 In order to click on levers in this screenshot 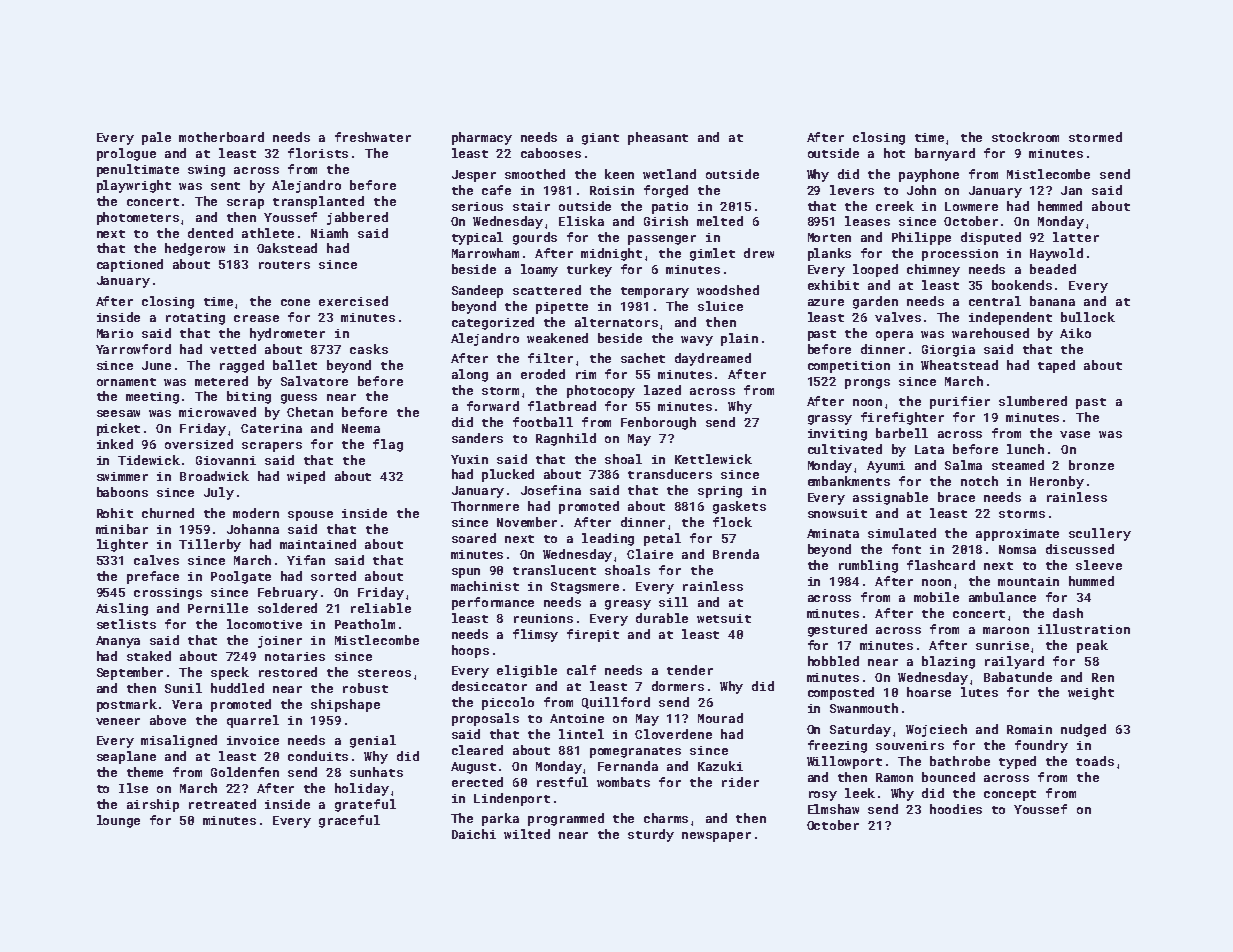, I will do `click(852, 190)`.
